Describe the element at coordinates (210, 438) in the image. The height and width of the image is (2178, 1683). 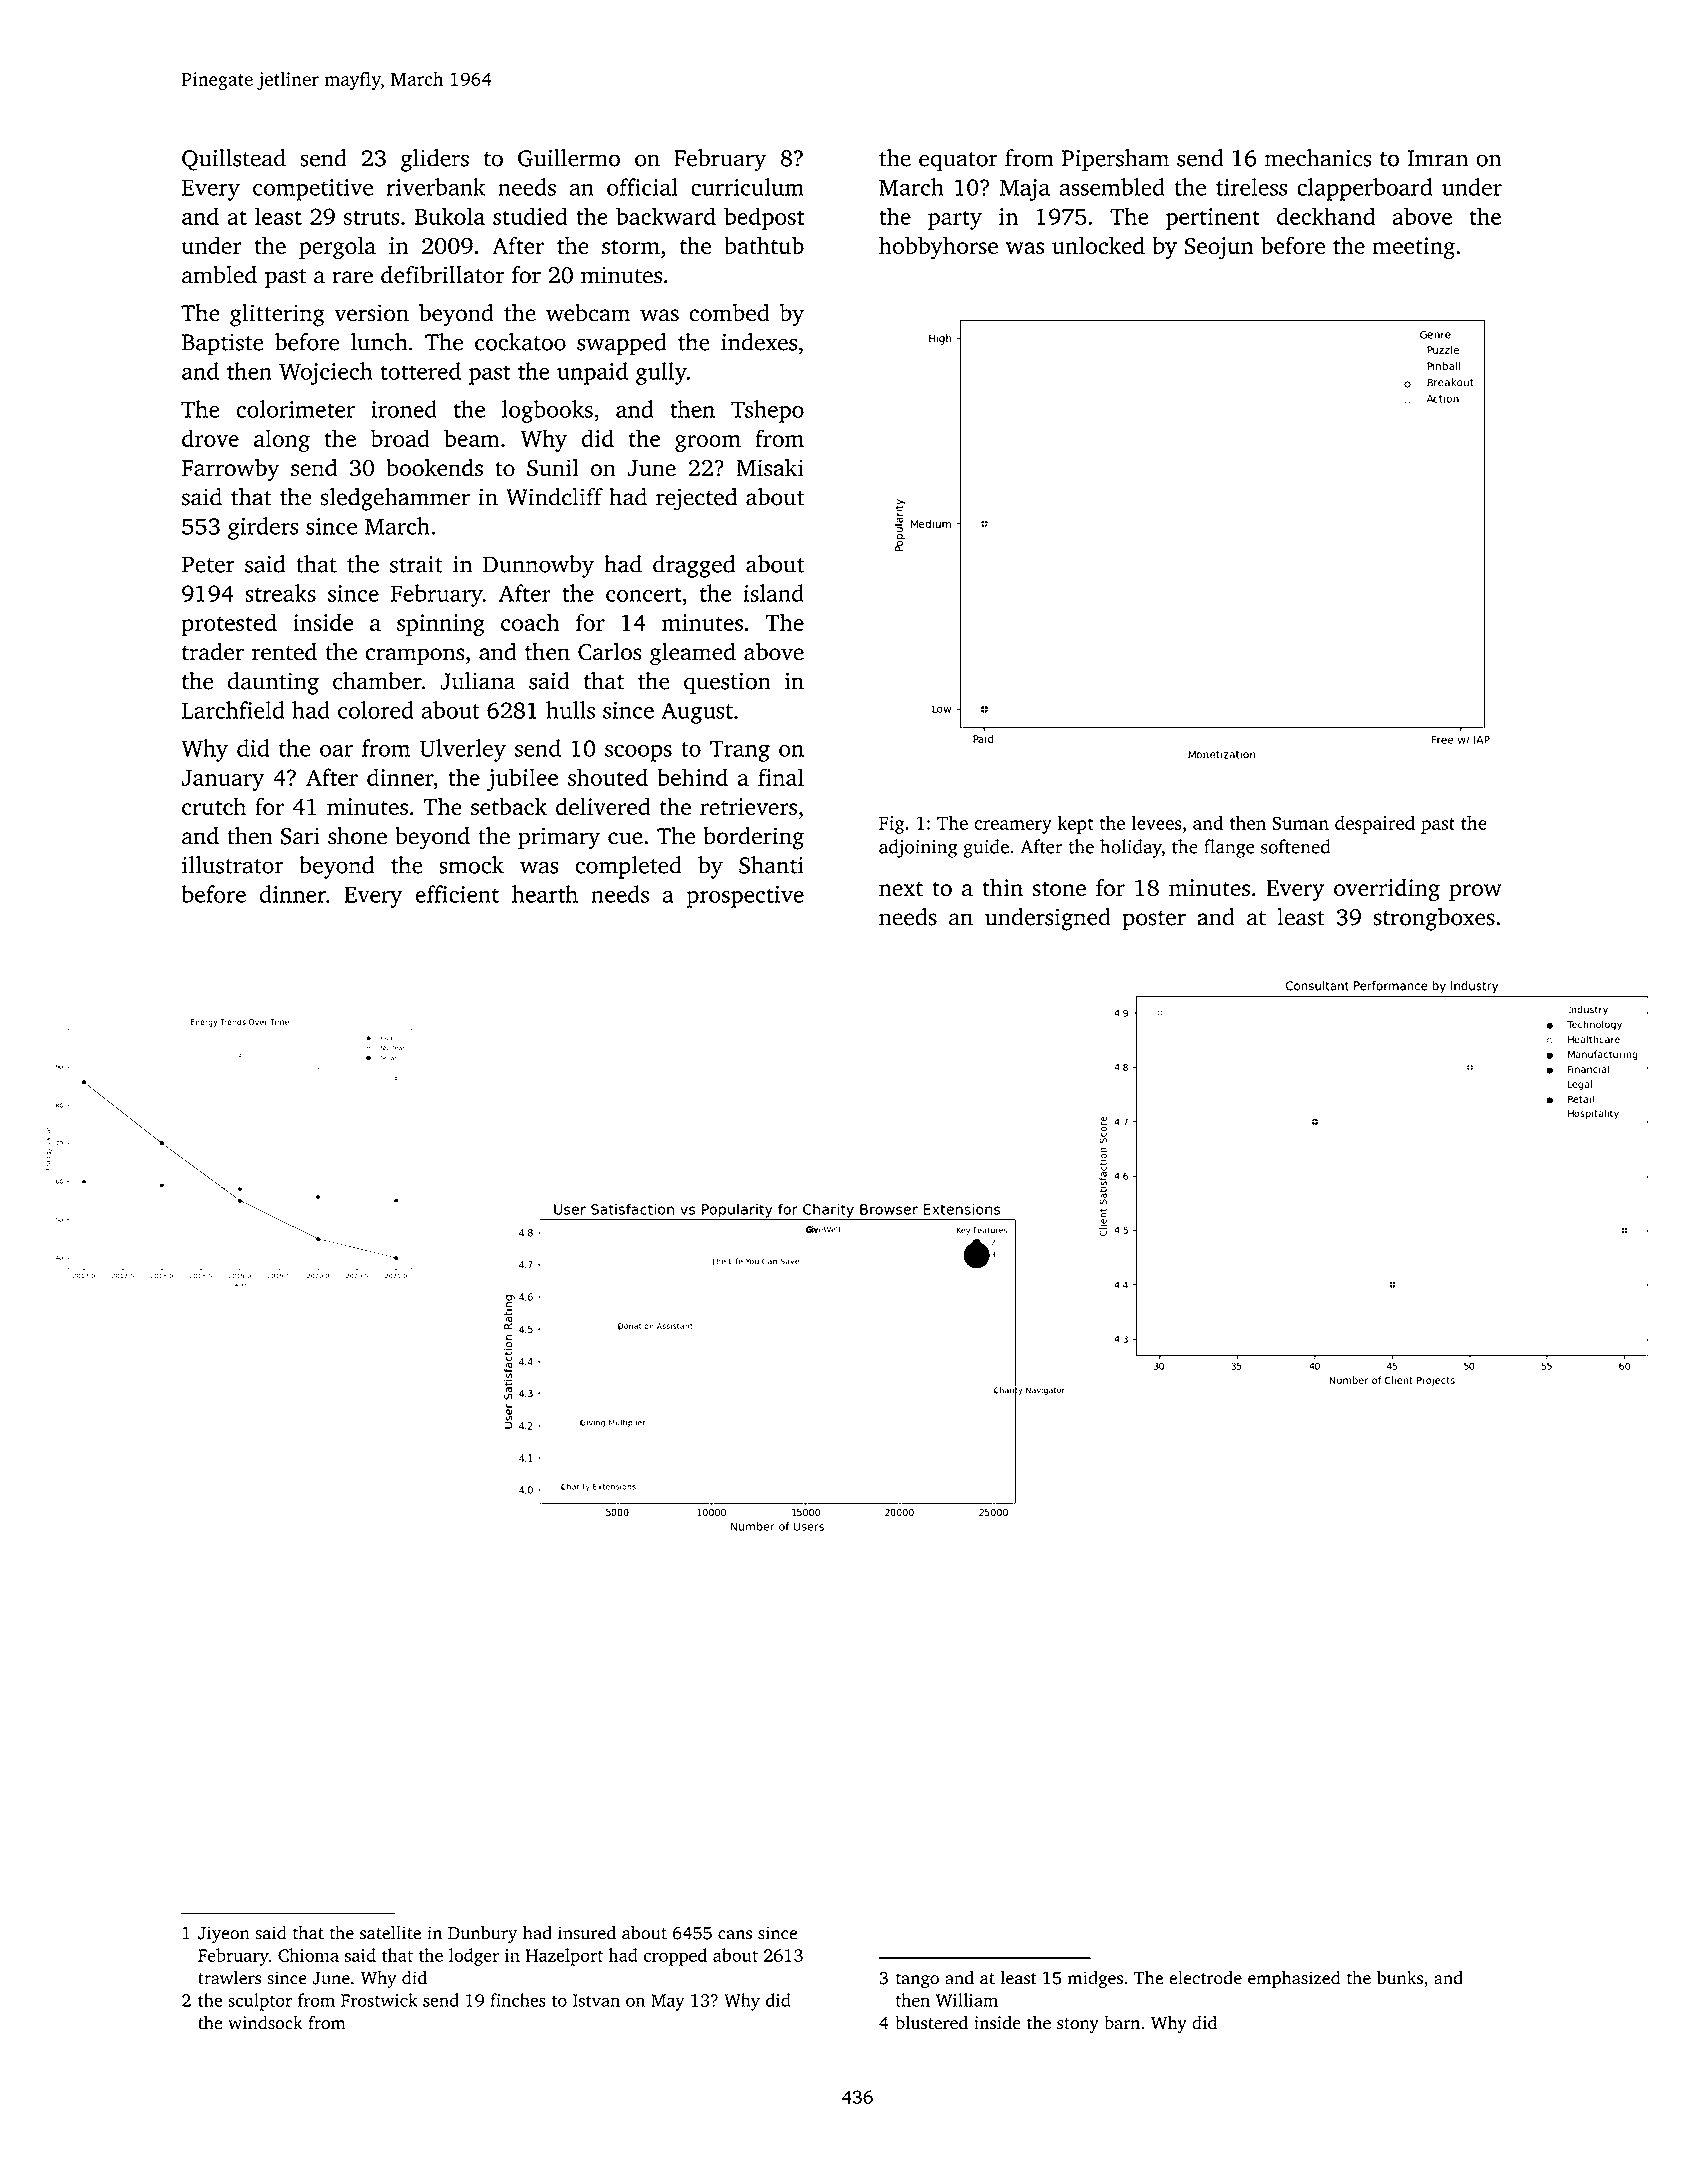
I see `drove` at that location.
